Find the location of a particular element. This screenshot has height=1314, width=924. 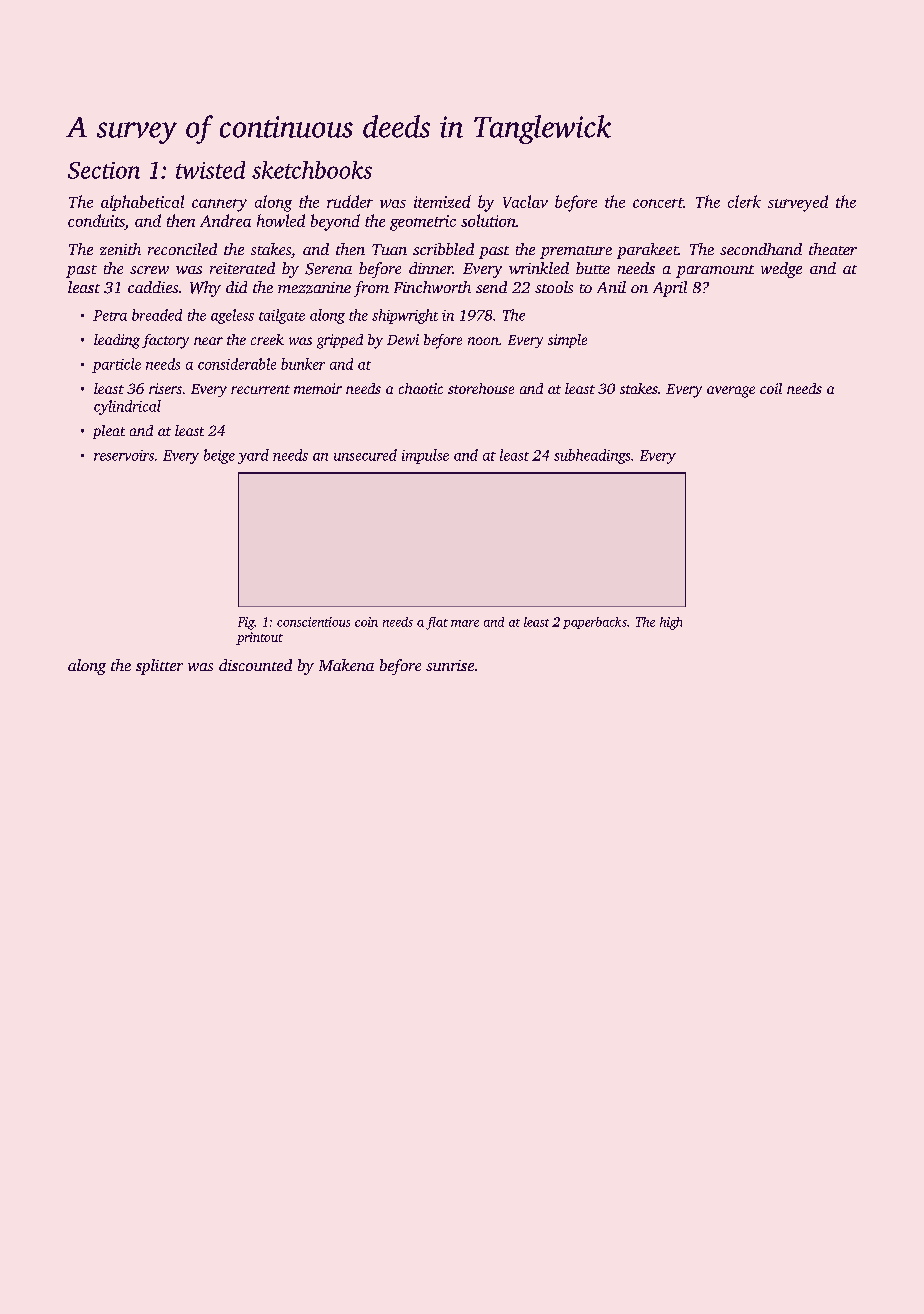

conscientious is located at coordinates (313, 622).
